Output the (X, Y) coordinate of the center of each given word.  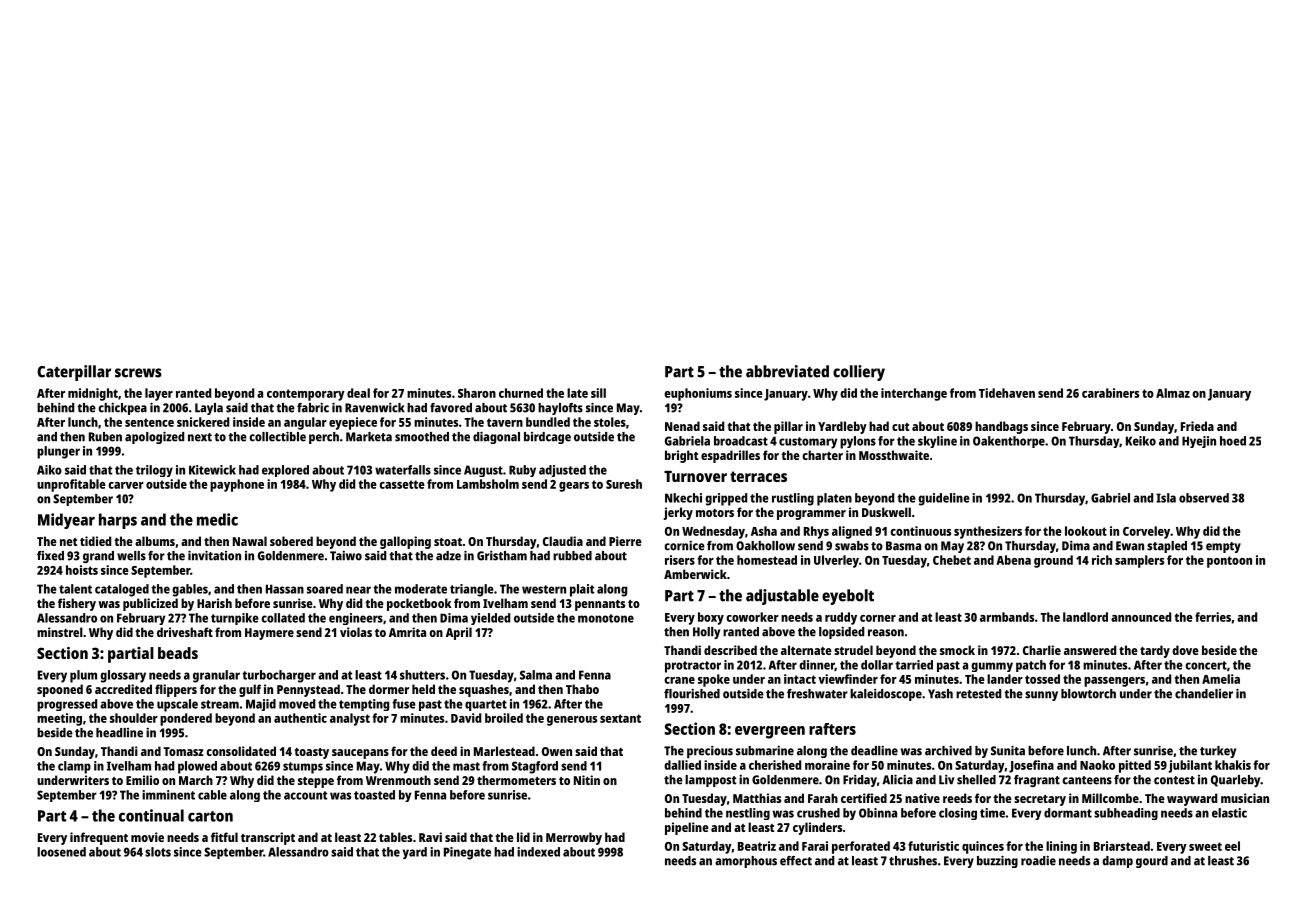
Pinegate (467, 853)
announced (1141, 617)
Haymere (269, 634)
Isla (1166, 498)
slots (158, 852)
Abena (1013, 560)
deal (358, 393)
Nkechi (683, 498)
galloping (405, 542)
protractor (693, 667)
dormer (389, 689)
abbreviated (787, 371)
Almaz (1173, 393)
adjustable (782, 597)
